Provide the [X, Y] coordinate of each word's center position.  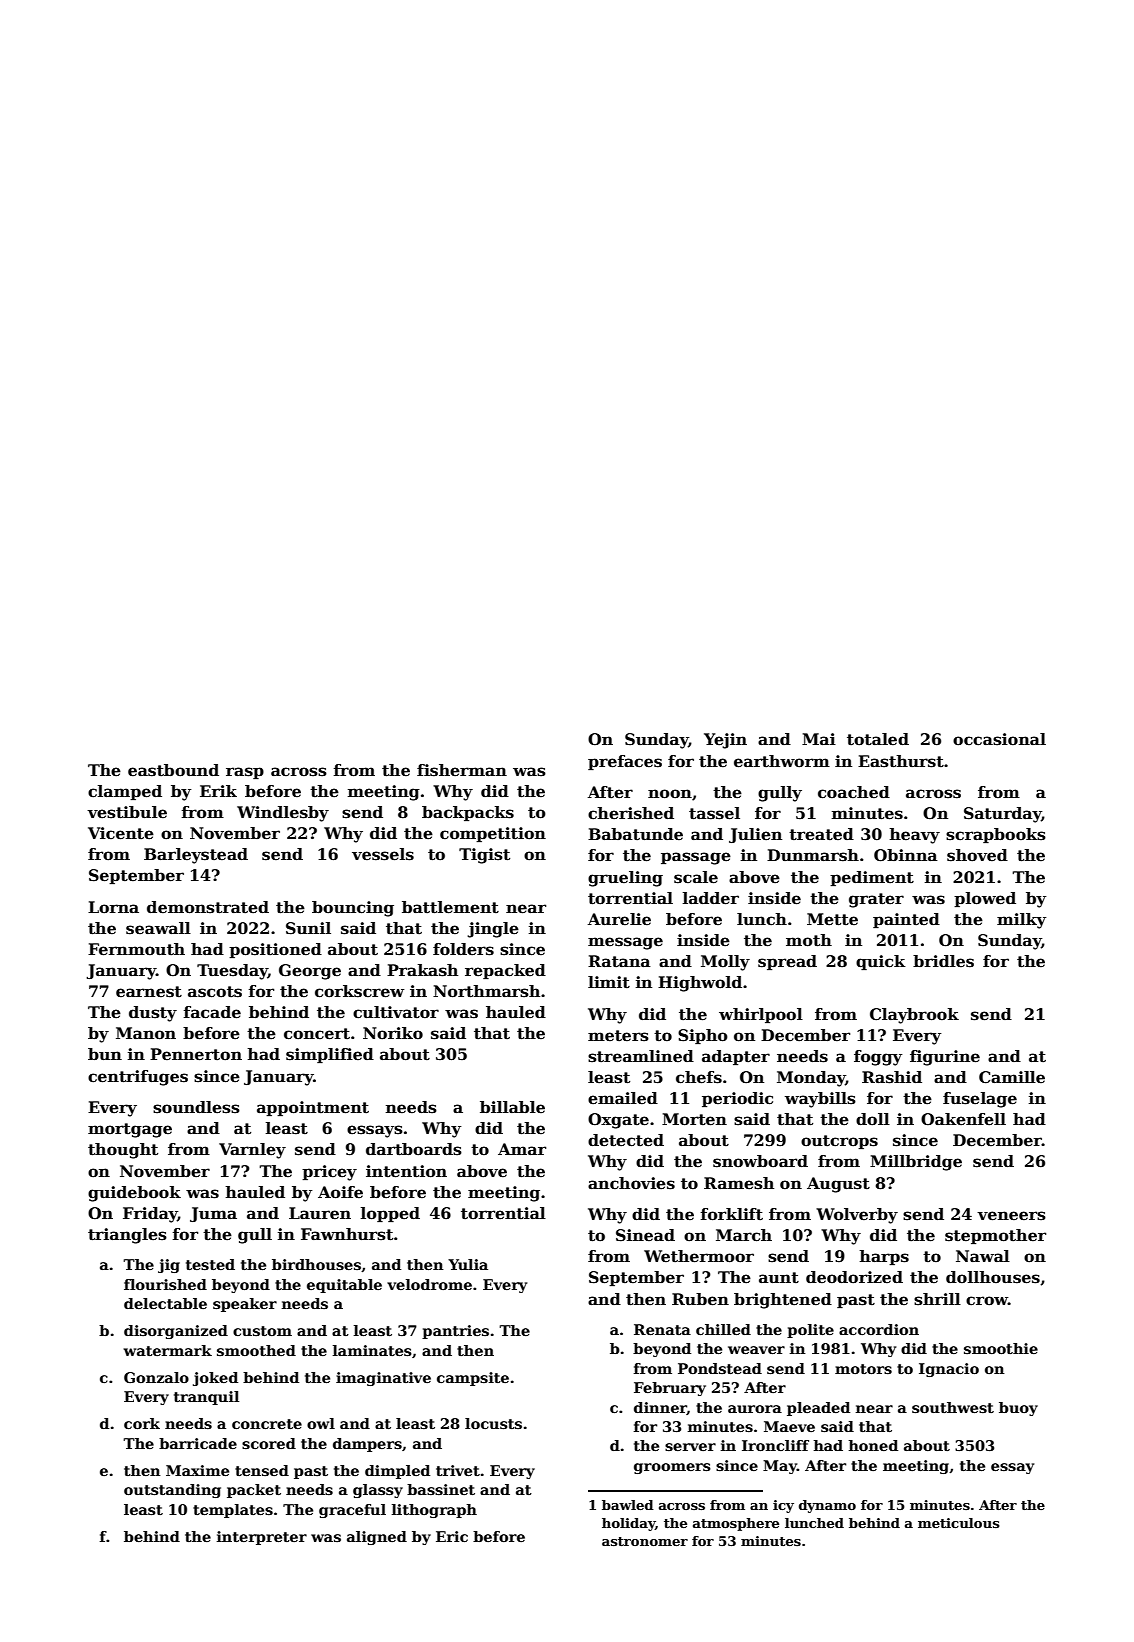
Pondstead [720, 1368]
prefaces [625, 762]
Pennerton [196, 1054]
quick [881, 962]
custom [262, 1331]
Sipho [703, 1036]
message [625, 943]
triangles [127, 1236]
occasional [999, 739]
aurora [755, 1409]
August [838, 1185]
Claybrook [914, 1016]
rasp [245, 773]
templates [233, 1511]
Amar [522, 1149]
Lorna [113, 907]
